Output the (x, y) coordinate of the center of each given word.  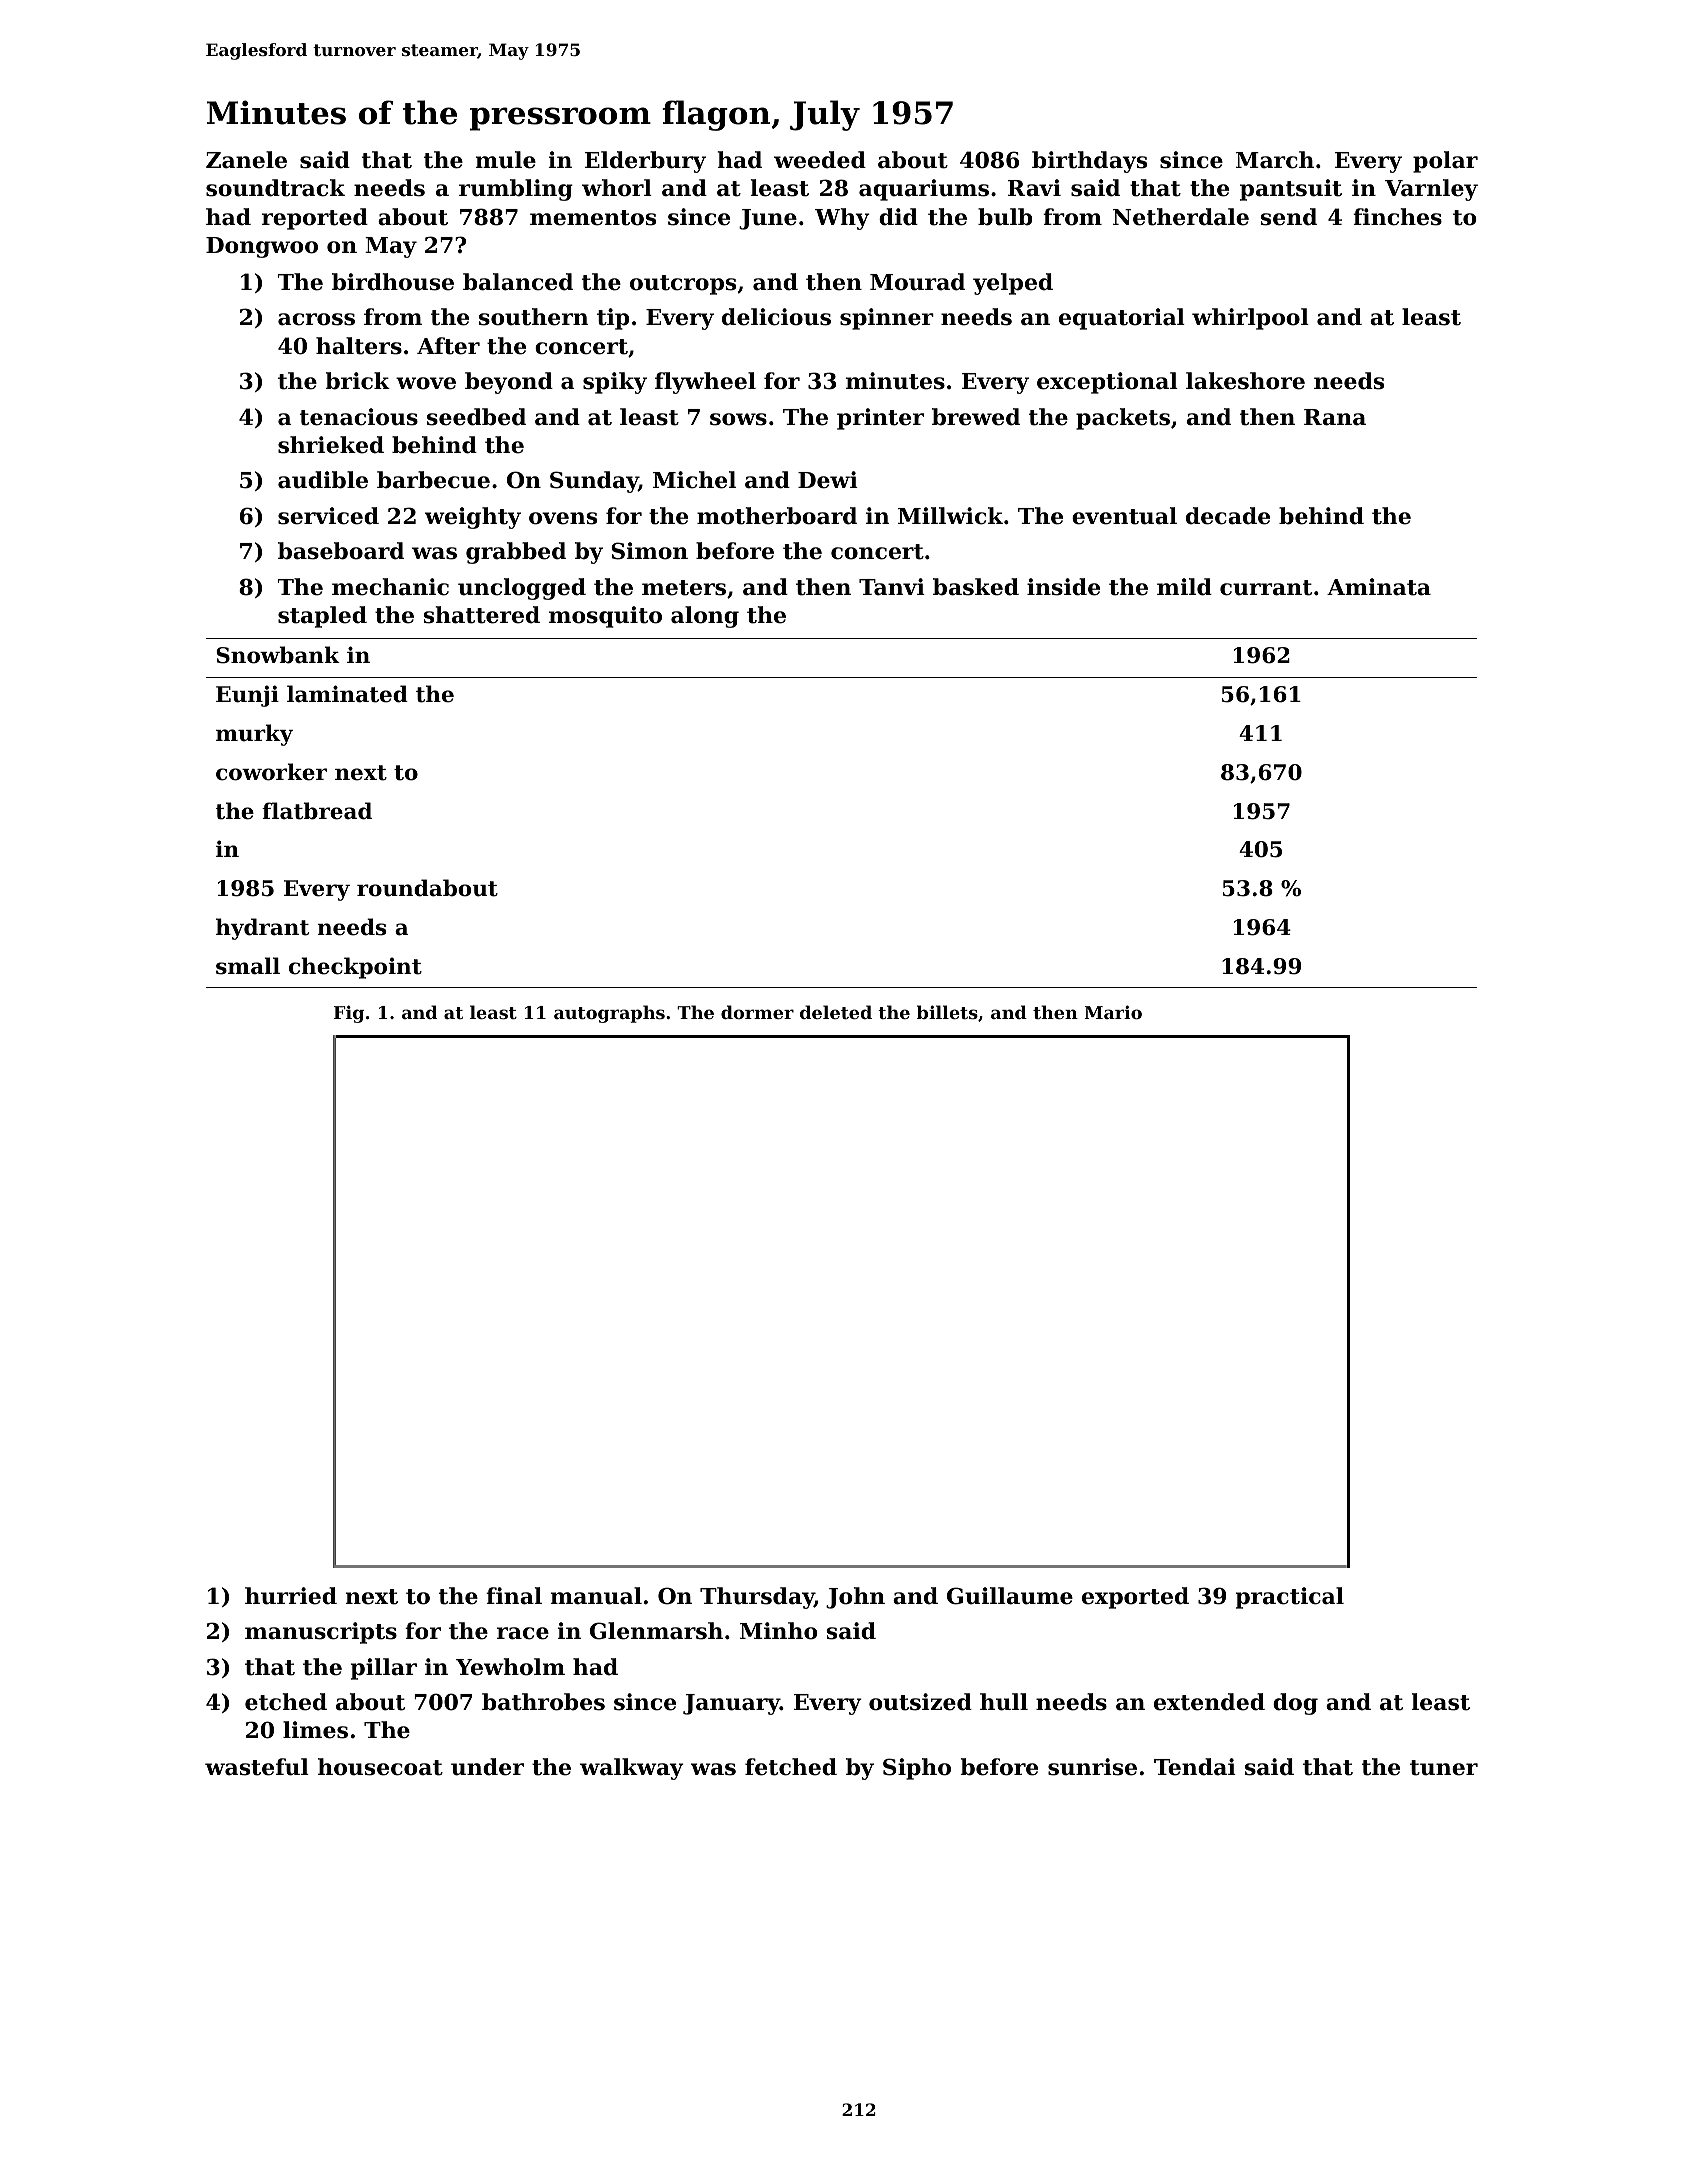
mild (1184, 587)
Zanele (246, 160)
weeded (820, 160)
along (705, 617)
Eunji (247, 696)
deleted (836, 1012)
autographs (609, 1014)
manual (596, 1596)
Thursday (757, 1598)
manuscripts (321, 1633)
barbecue (433, 480)
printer (880, 419)
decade (1228, 516)
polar (1445, 162)
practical (1290, 1598)
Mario (1113, 1012)
